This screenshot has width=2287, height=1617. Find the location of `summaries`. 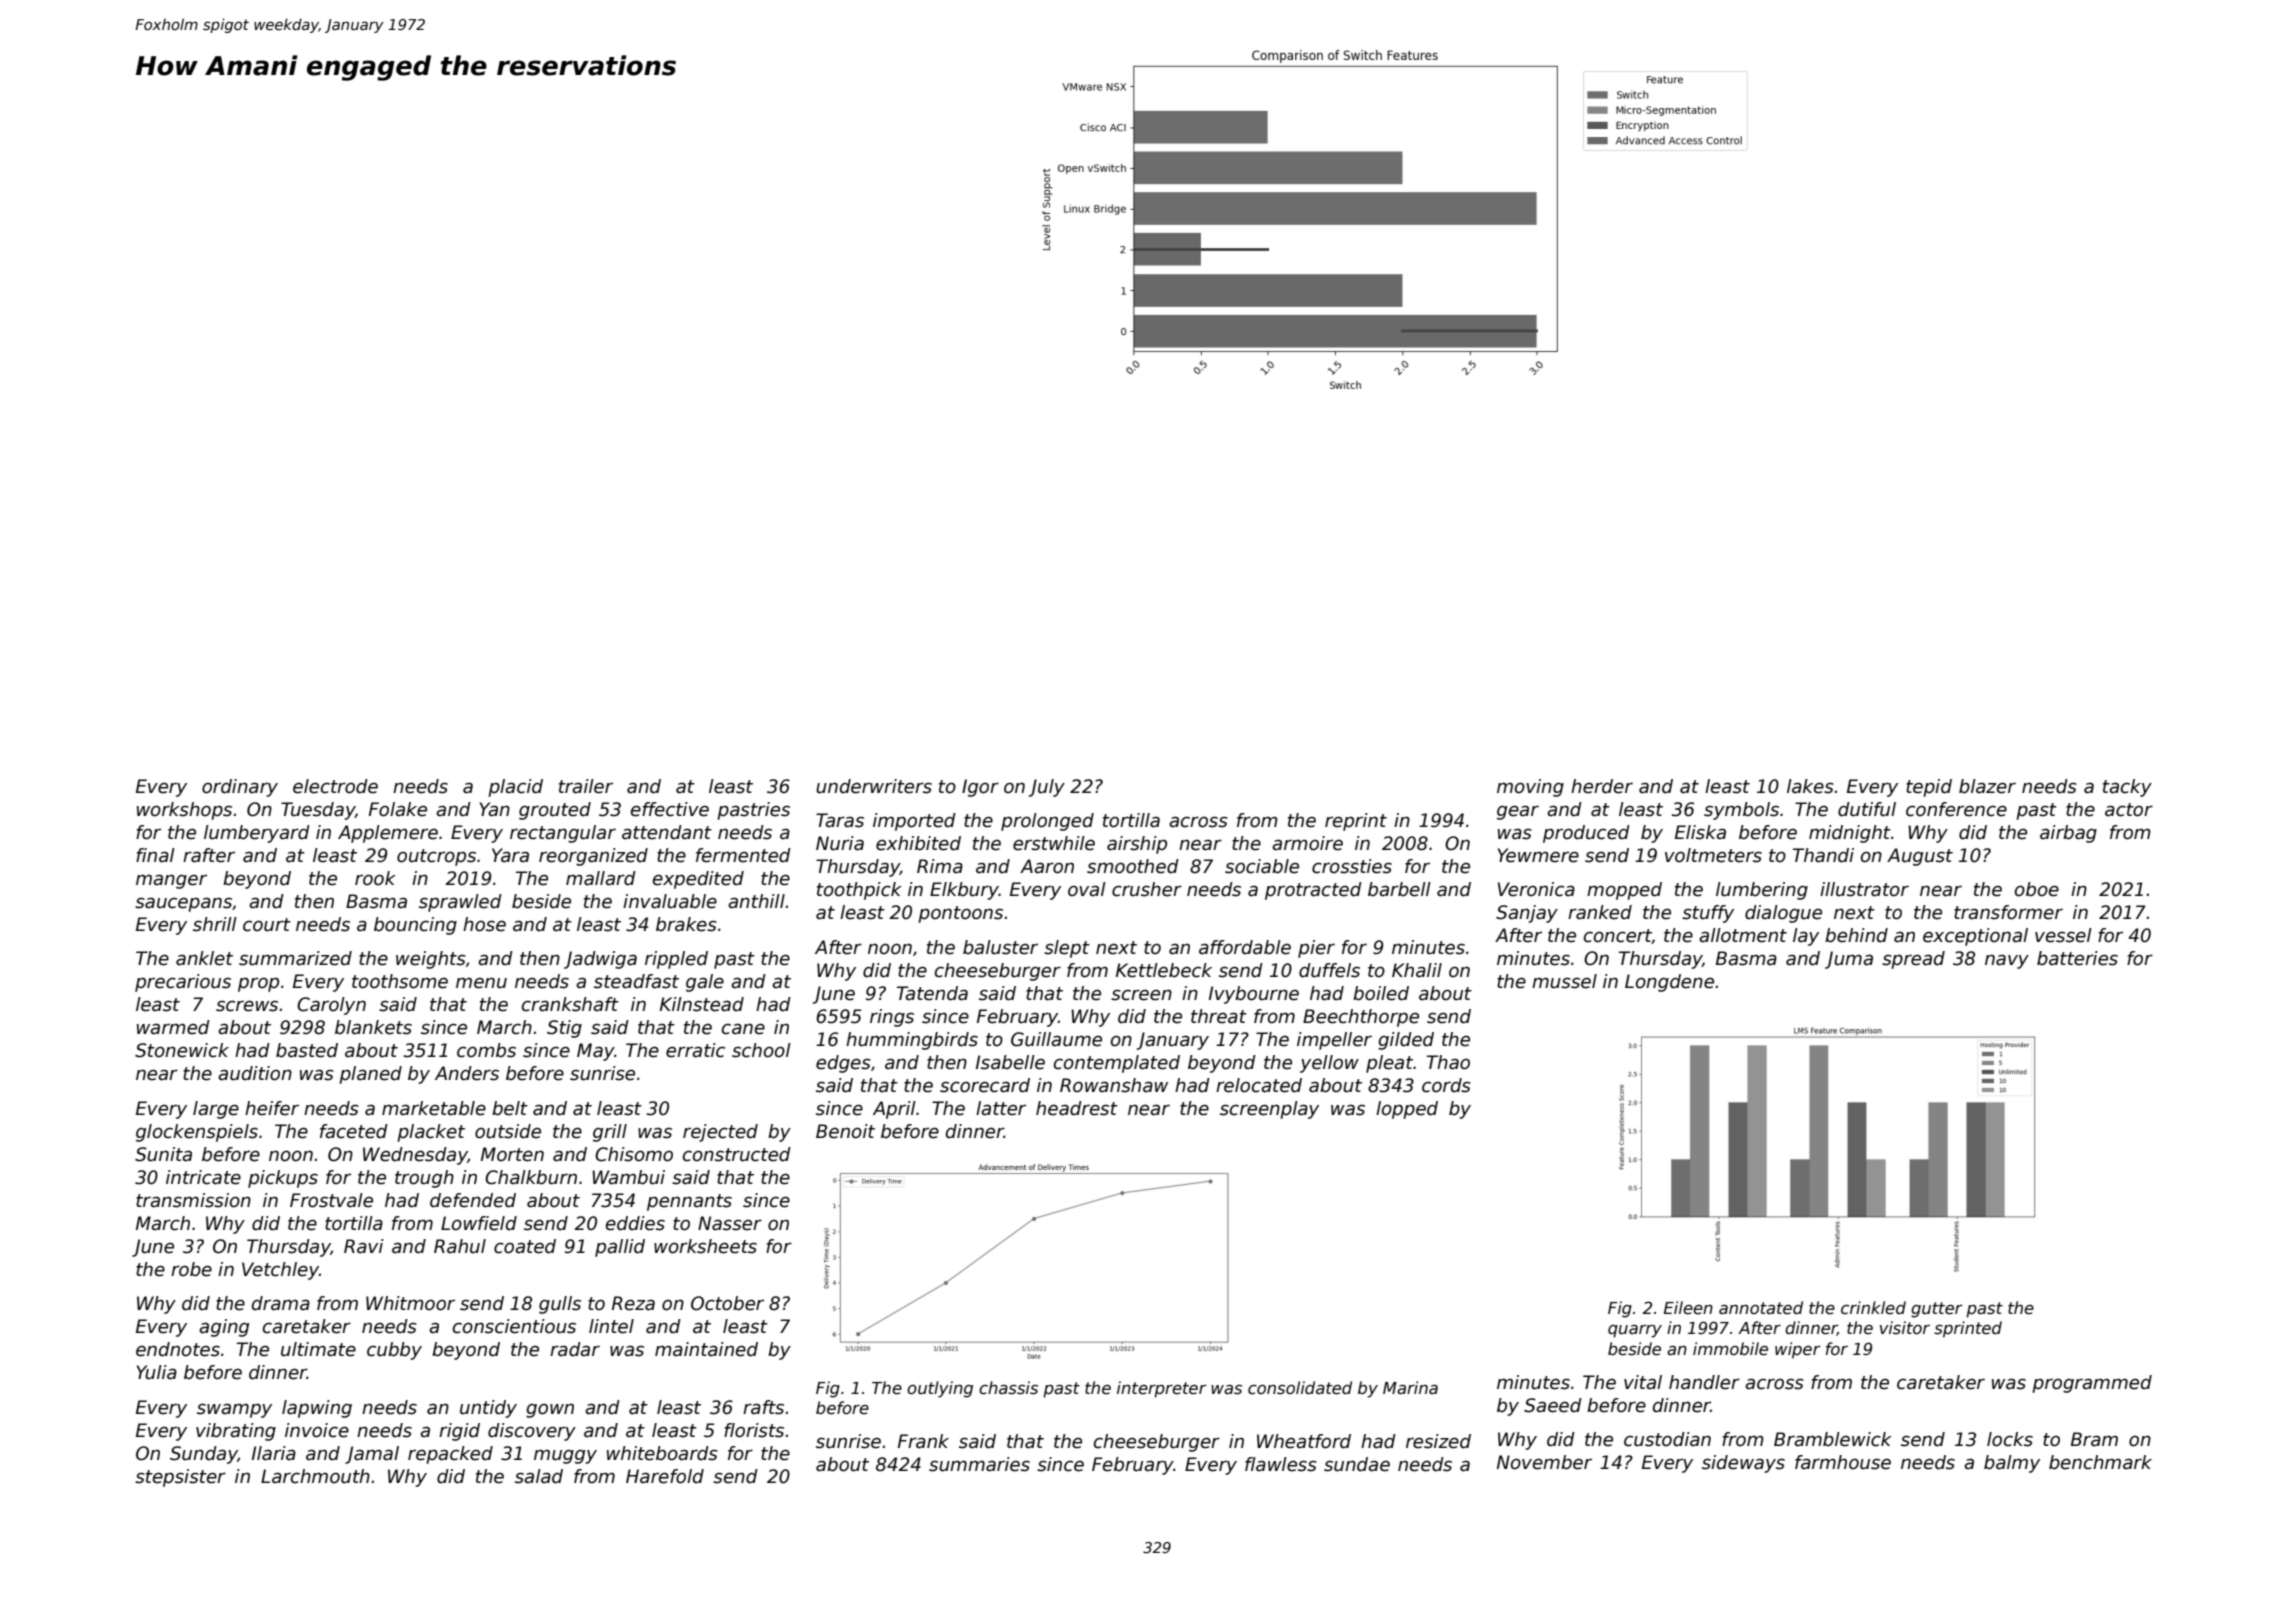

summaries is located at coordinates (979, 1464).
